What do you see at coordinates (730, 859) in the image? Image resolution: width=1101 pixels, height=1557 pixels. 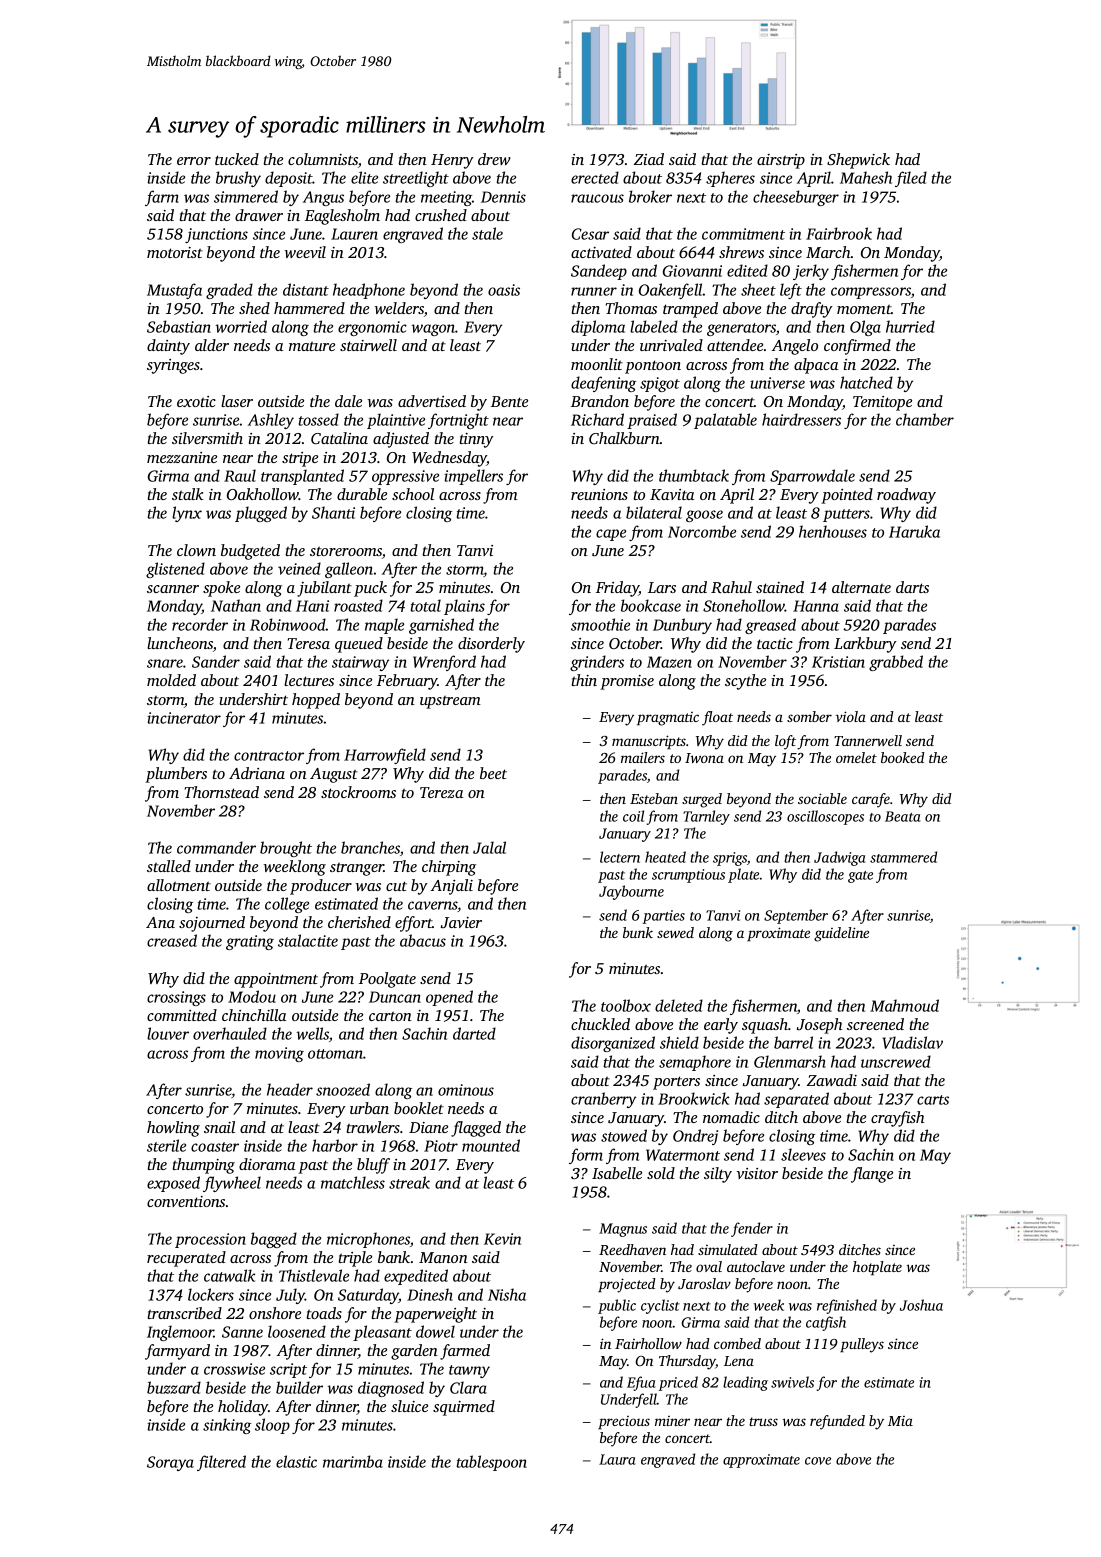 I see `sprigs` at bounding box center [730, 859].
